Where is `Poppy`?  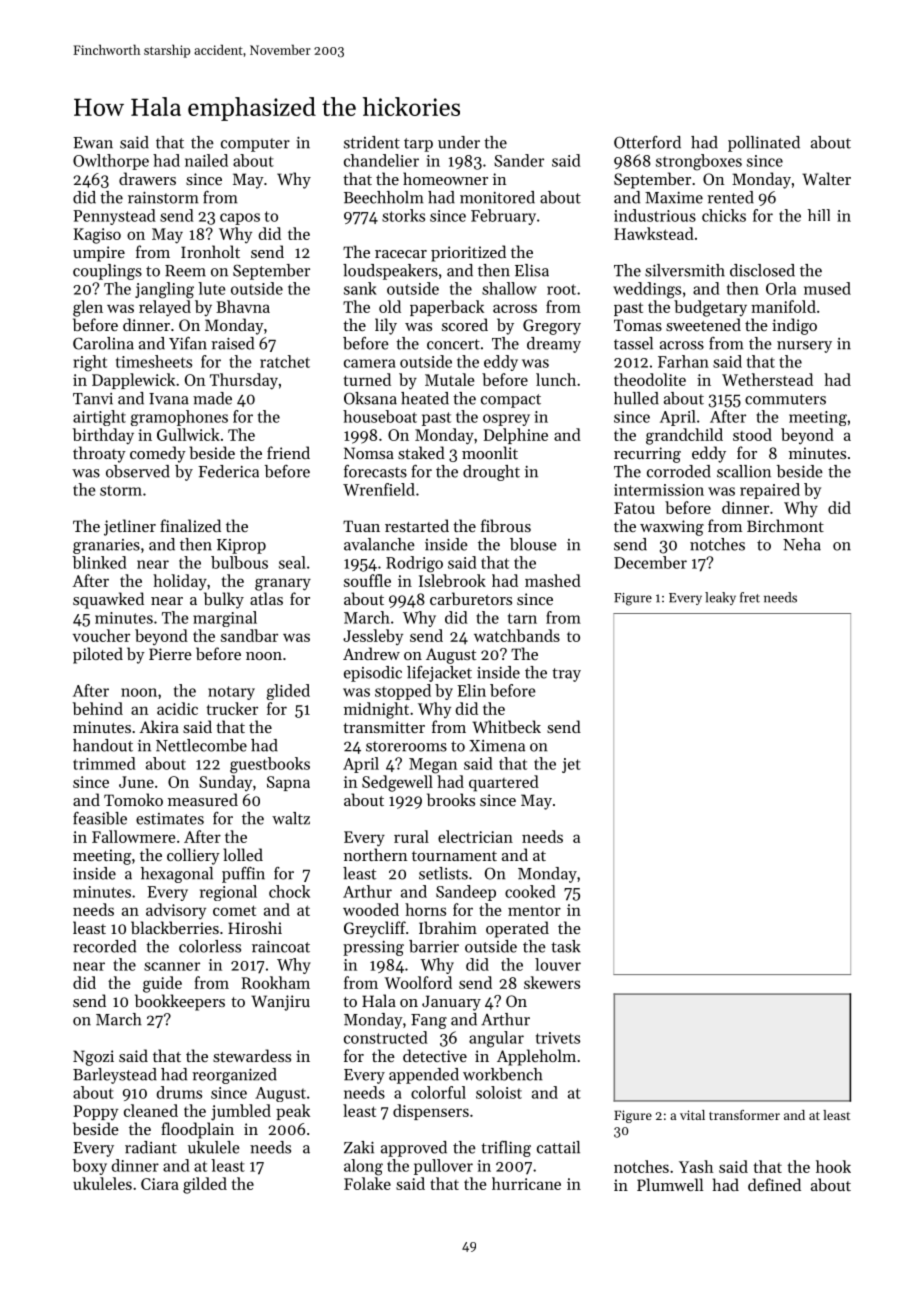
Poppy is located at coordinates (96, 1112).
